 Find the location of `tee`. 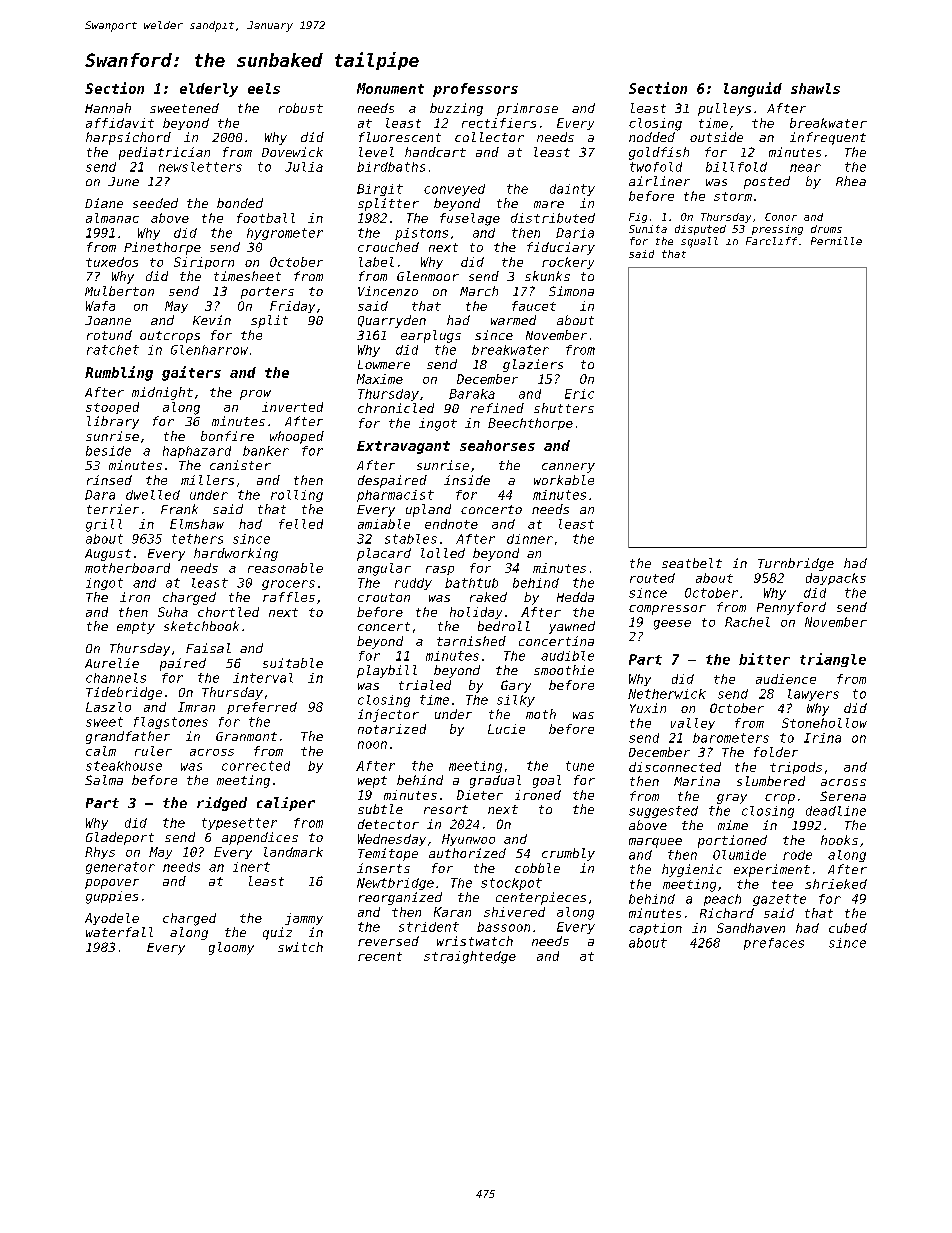

tee is located at coordinates (782, 884).
